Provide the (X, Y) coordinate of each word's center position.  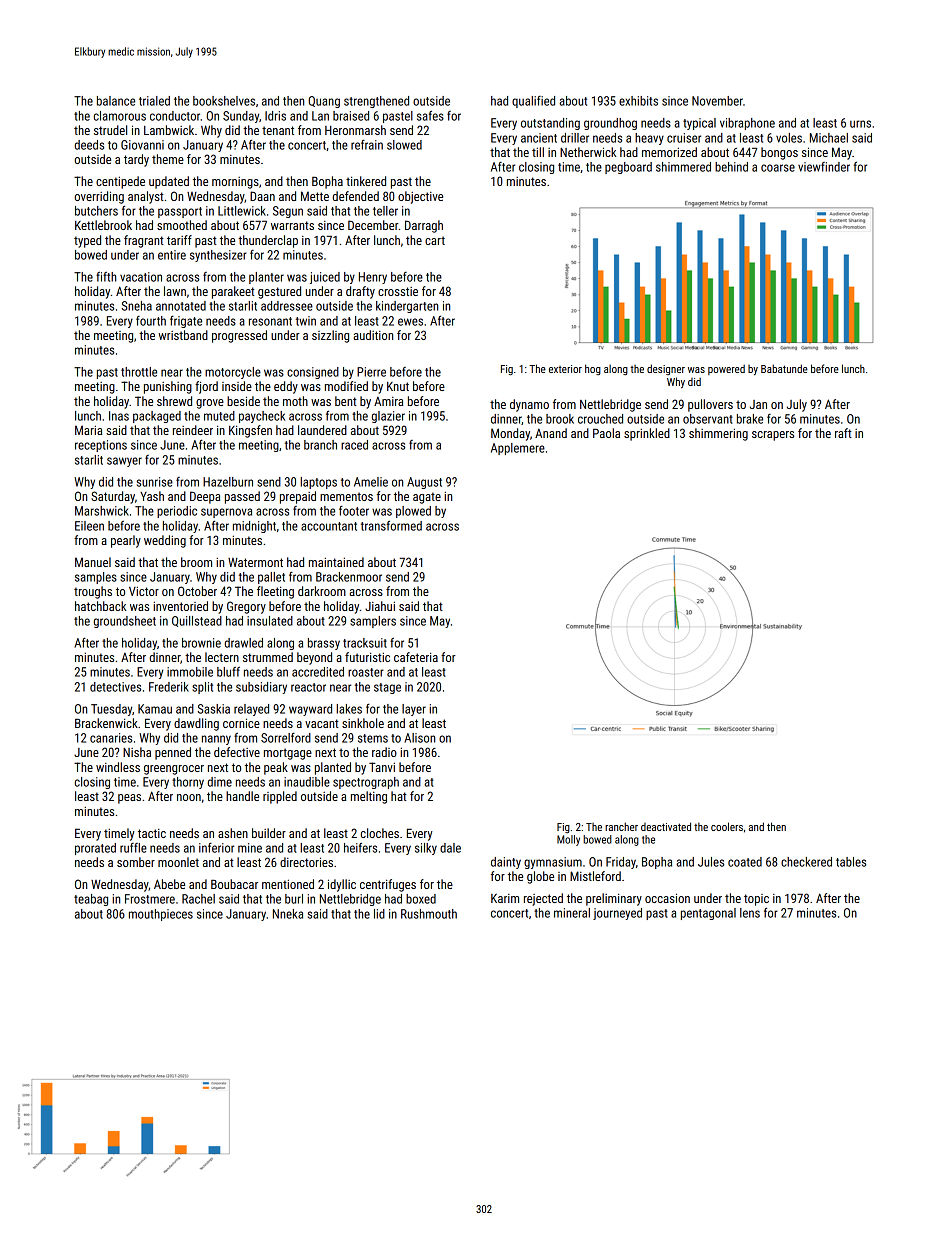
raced (354, 445)
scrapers (773, 436)
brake (750, 419)
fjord (206, 387)
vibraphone (747, 124)
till (538, 152)
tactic (152, 833)
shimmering (718, 434)
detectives (115, 687)
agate (427, 498)
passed (242, 497)
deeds (89, 145)
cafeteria (416, 657)
